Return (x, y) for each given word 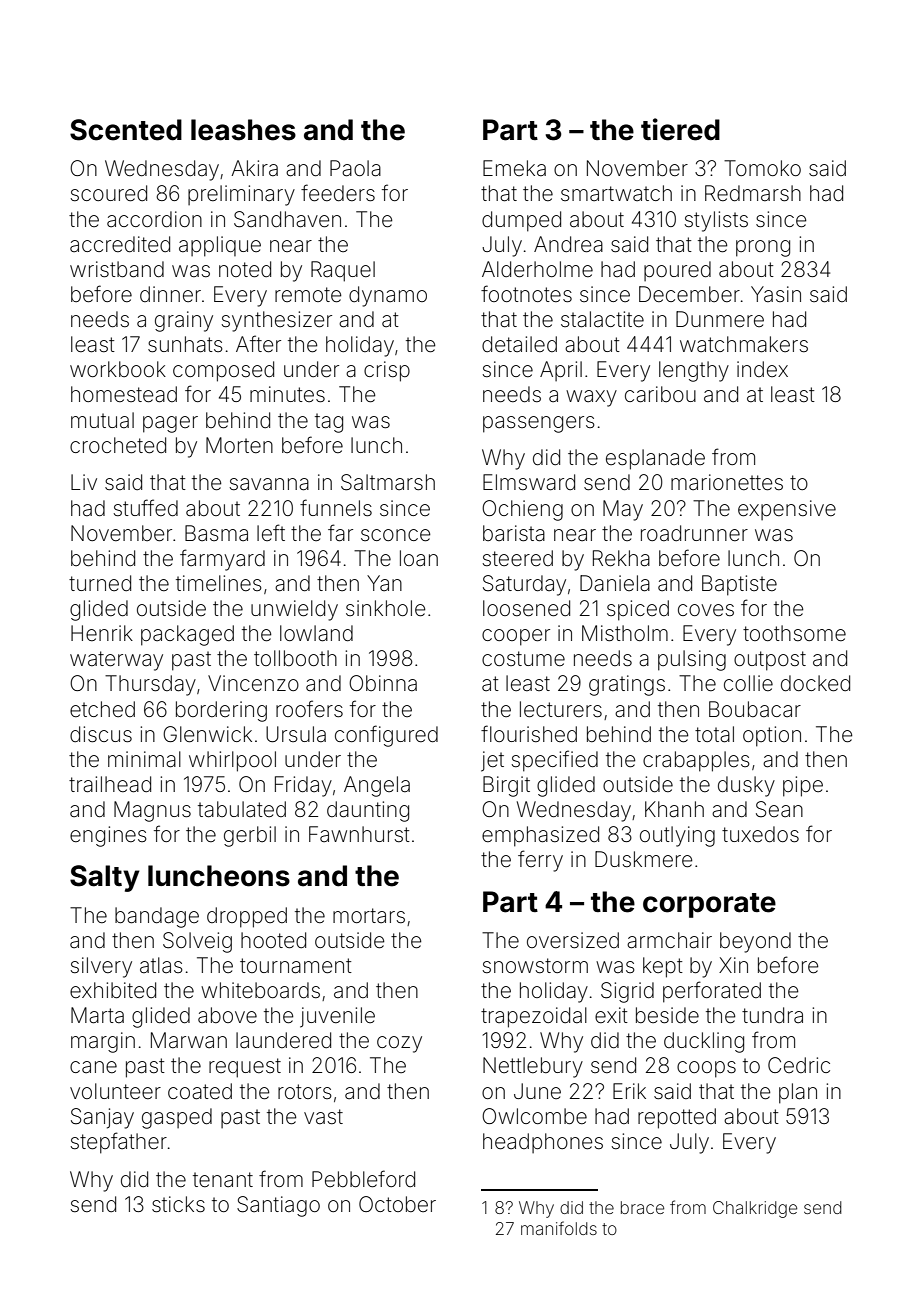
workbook (118, 369)
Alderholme (537, 269)
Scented (126, 130)
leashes (243, 130)
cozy (399, 1044)
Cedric (799, 1065)
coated (200, 1091)
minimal (144, 759)
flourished (529, 733)
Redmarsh (753, 193)
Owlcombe (534, 1116)
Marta (97, 1015)
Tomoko (762, 168)
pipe (803, 786)
